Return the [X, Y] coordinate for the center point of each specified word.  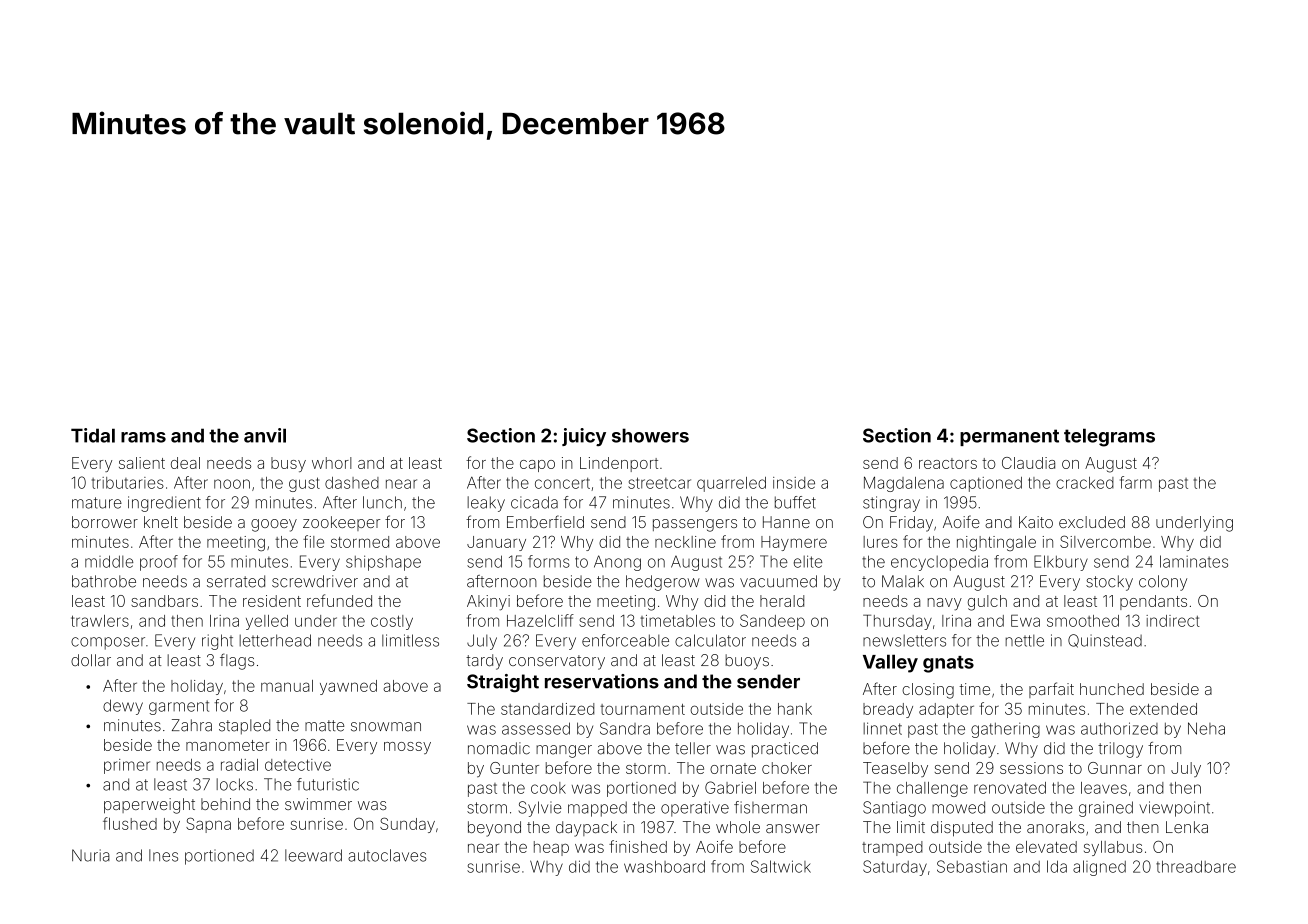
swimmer [318, 804]
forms [549, 561]
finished [638, 846]
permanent [1009, 437]
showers [650, 435]
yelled [267, 622]
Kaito [1036, 522]
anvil [265, 435]
